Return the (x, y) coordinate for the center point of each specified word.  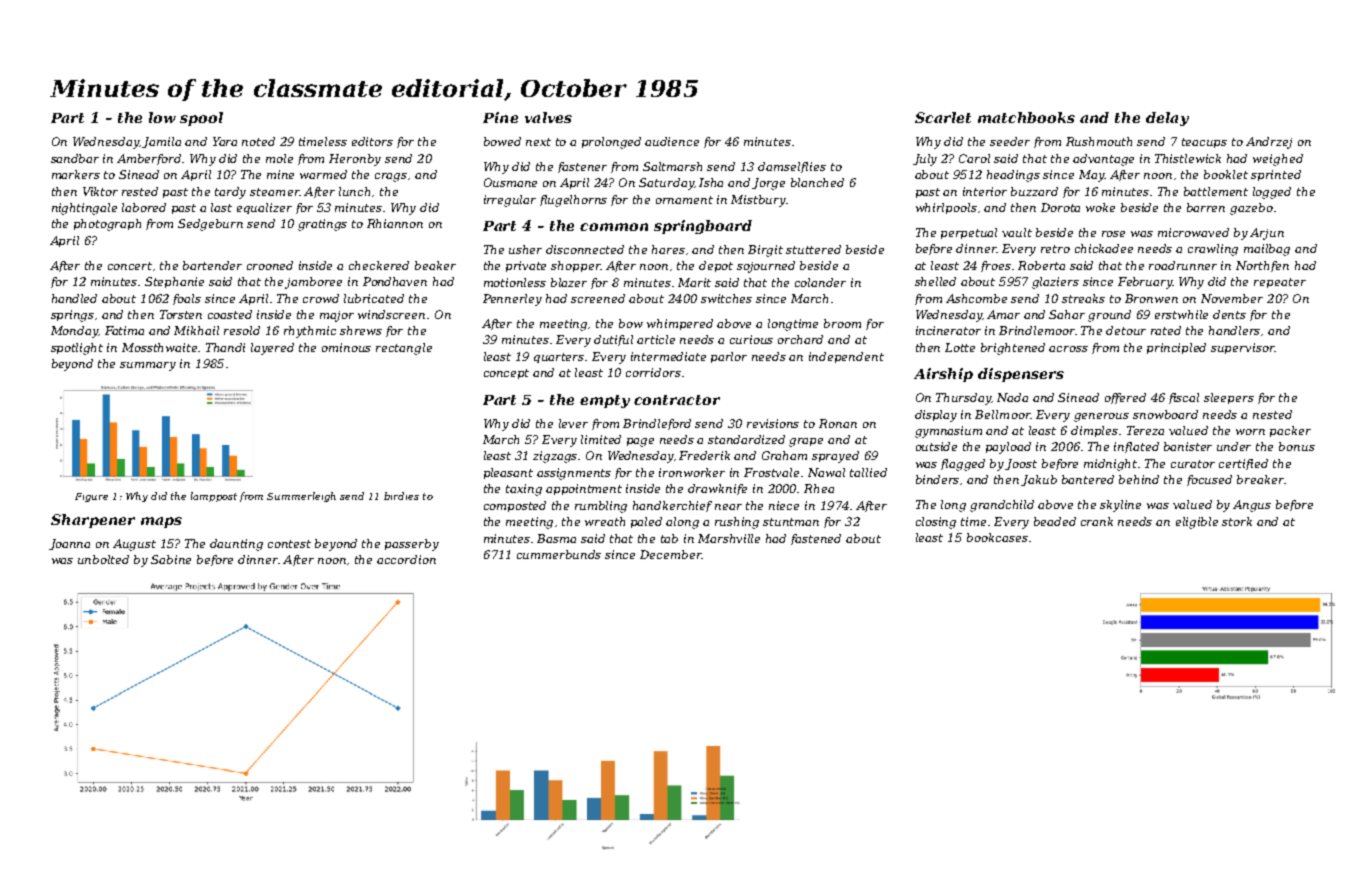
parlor (729, 357)
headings (1013, 176)
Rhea (819, 488)
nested (1272, 414)
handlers (1234, 330)
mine (280, 174)
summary (148, 366)
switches (726, 298)
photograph (107, 225)
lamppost (214, 497)
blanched (817, 182)
